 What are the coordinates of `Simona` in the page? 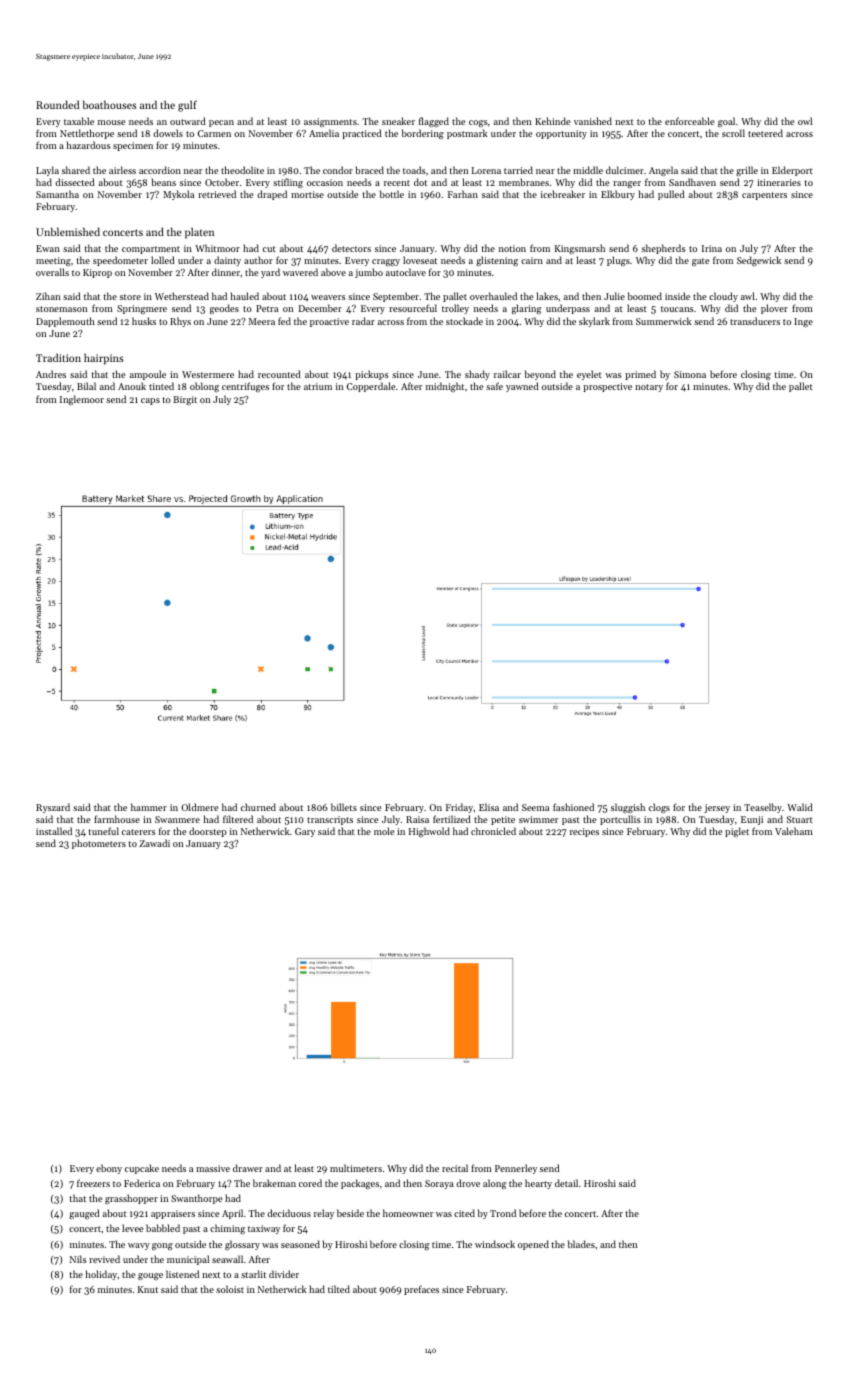 It's located at (690, 374).
